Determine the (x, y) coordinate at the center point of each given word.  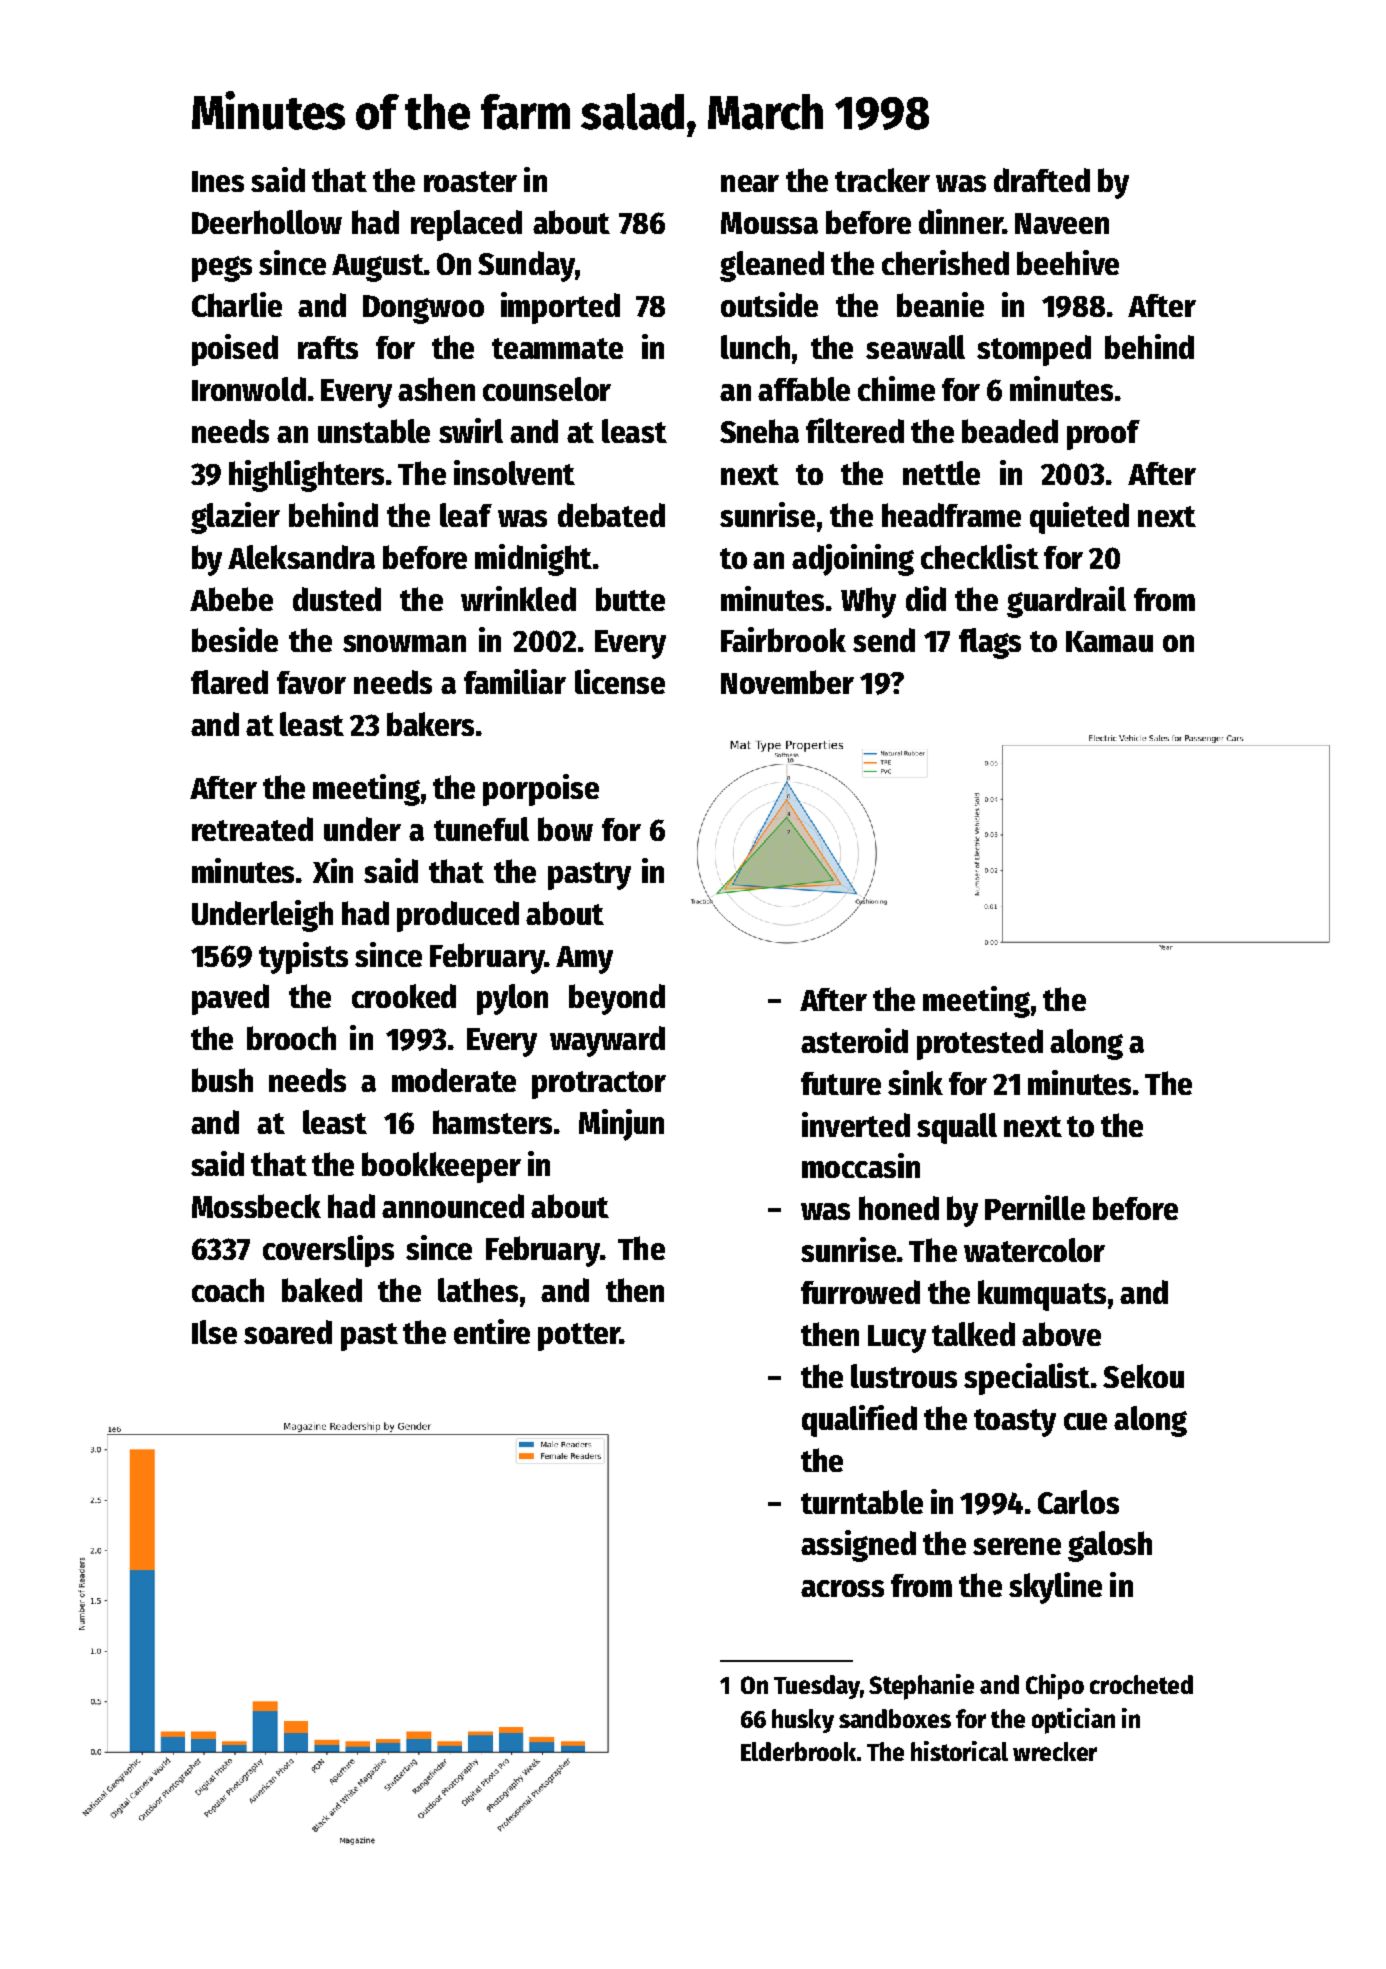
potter (579, 1337)
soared (288, 1332)
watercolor (1034, 1250)
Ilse (214, 1332)
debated (611, 515)
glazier (235, 518)
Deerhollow (267, 222)
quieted (1079, 518)
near (750, 183)
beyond (617, 999)
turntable (862, 1502)
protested (980, 1044)
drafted (1042, 180)
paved (230, 999)
